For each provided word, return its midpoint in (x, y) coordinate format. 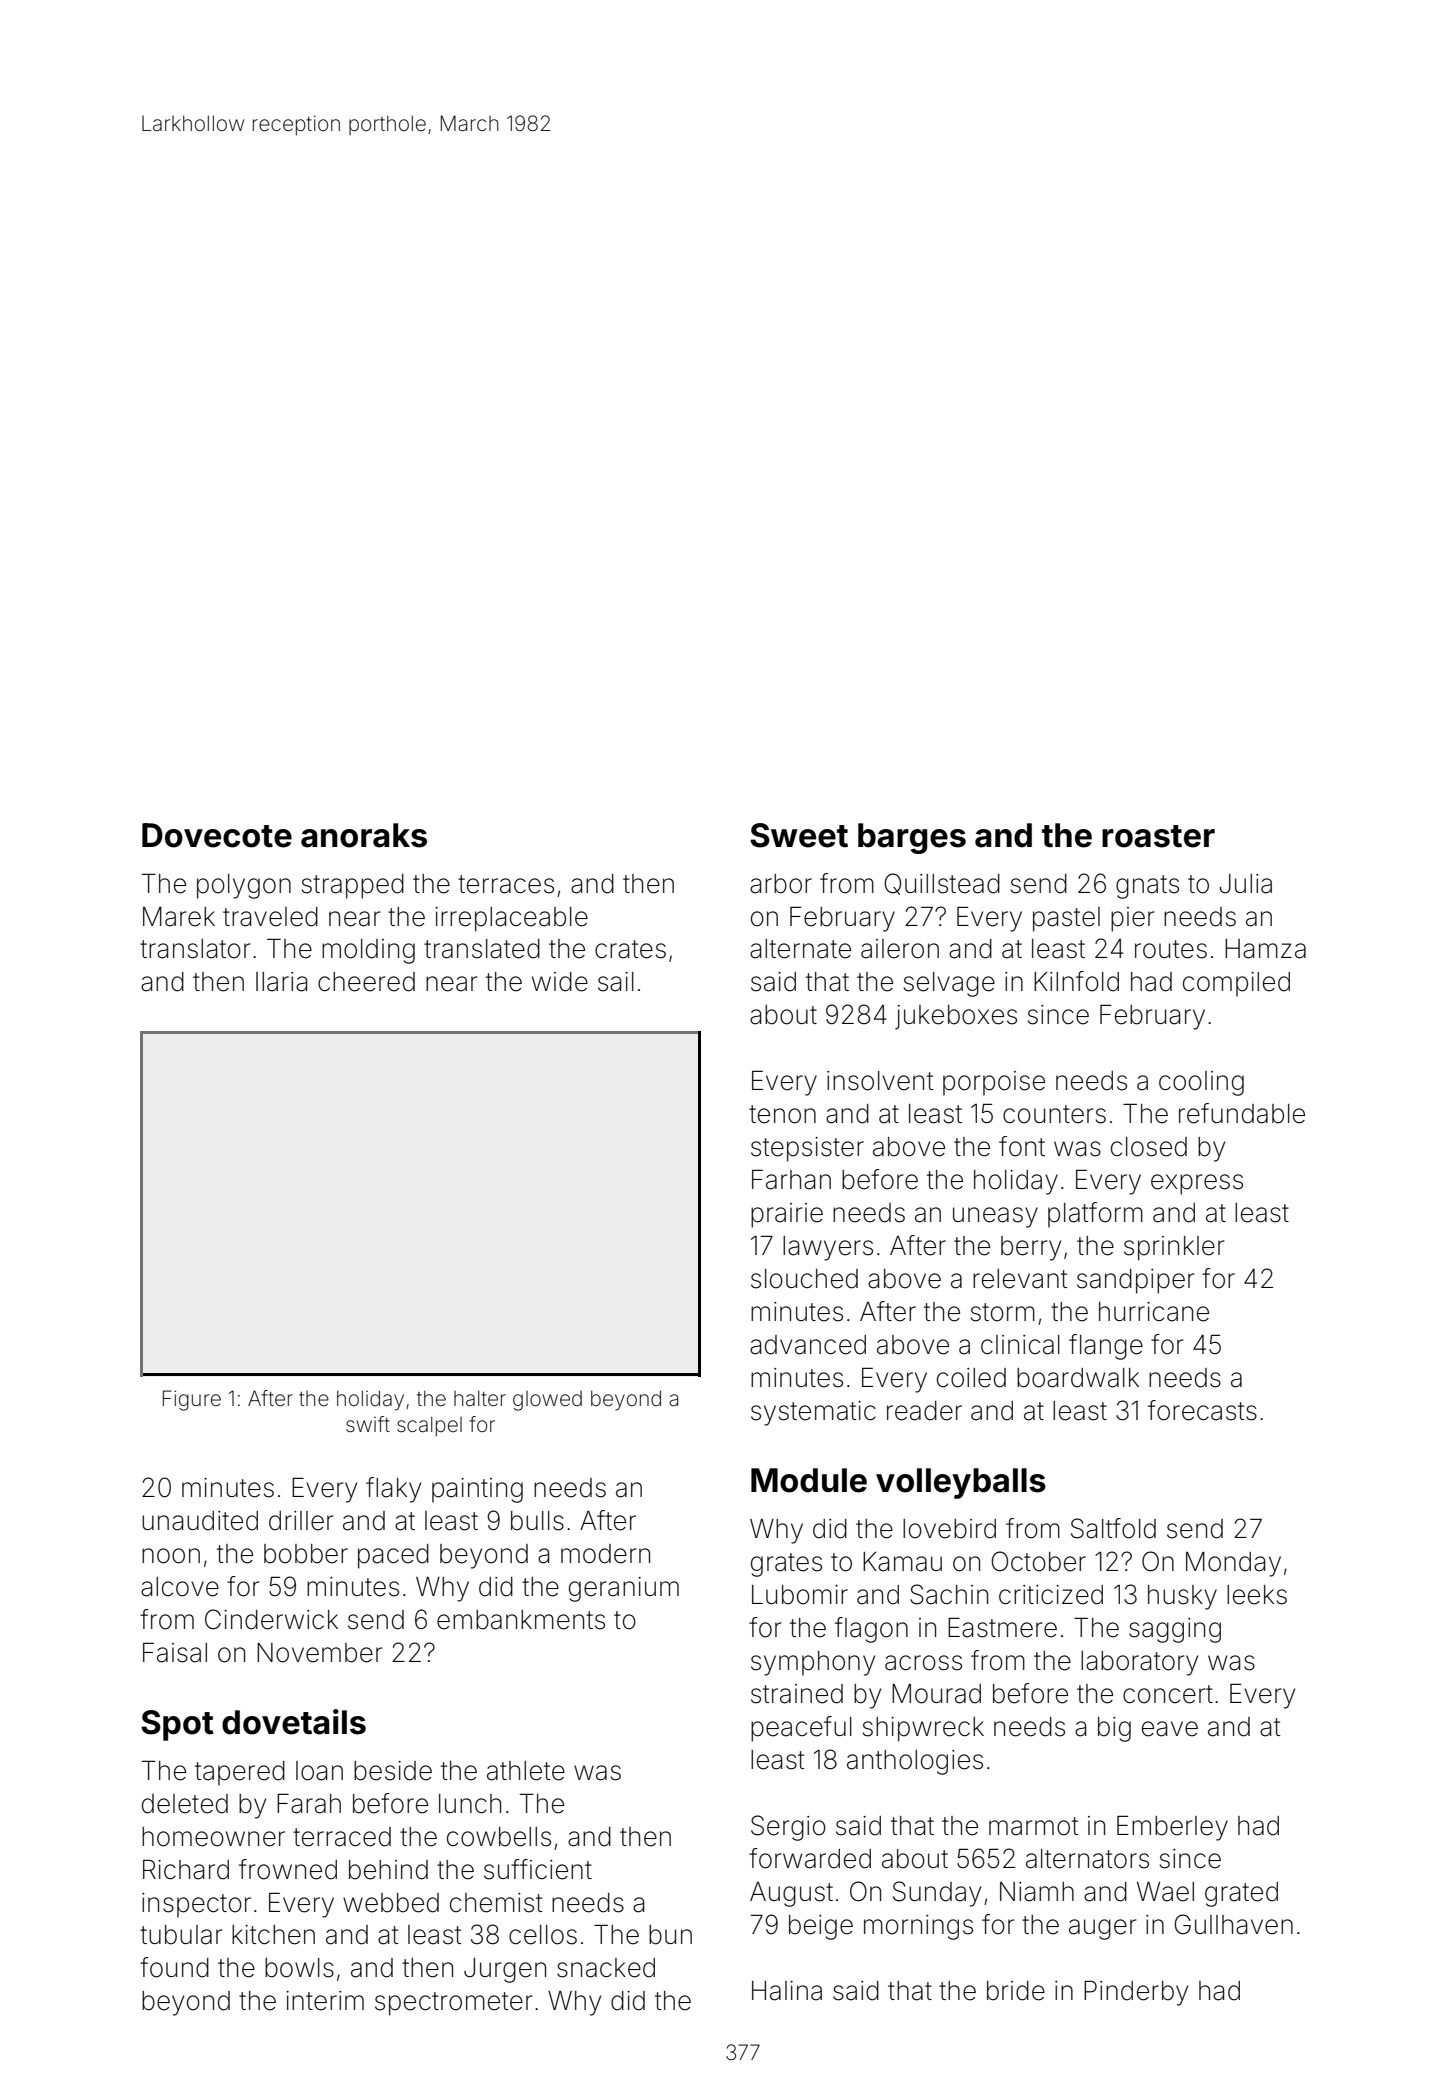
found (174, 1967)
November (319, 1653)
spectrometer (453, 2004)
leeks (1257, 1595)
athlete (526, 1771)
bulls (537, 1521)
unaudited (200, 1521)
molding (368, 951)
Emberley (1172, 1828)
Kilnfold (1076, 981)
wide (560, 982)
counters (1054, 1114)
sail (616, 982)
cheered (366, 982)
